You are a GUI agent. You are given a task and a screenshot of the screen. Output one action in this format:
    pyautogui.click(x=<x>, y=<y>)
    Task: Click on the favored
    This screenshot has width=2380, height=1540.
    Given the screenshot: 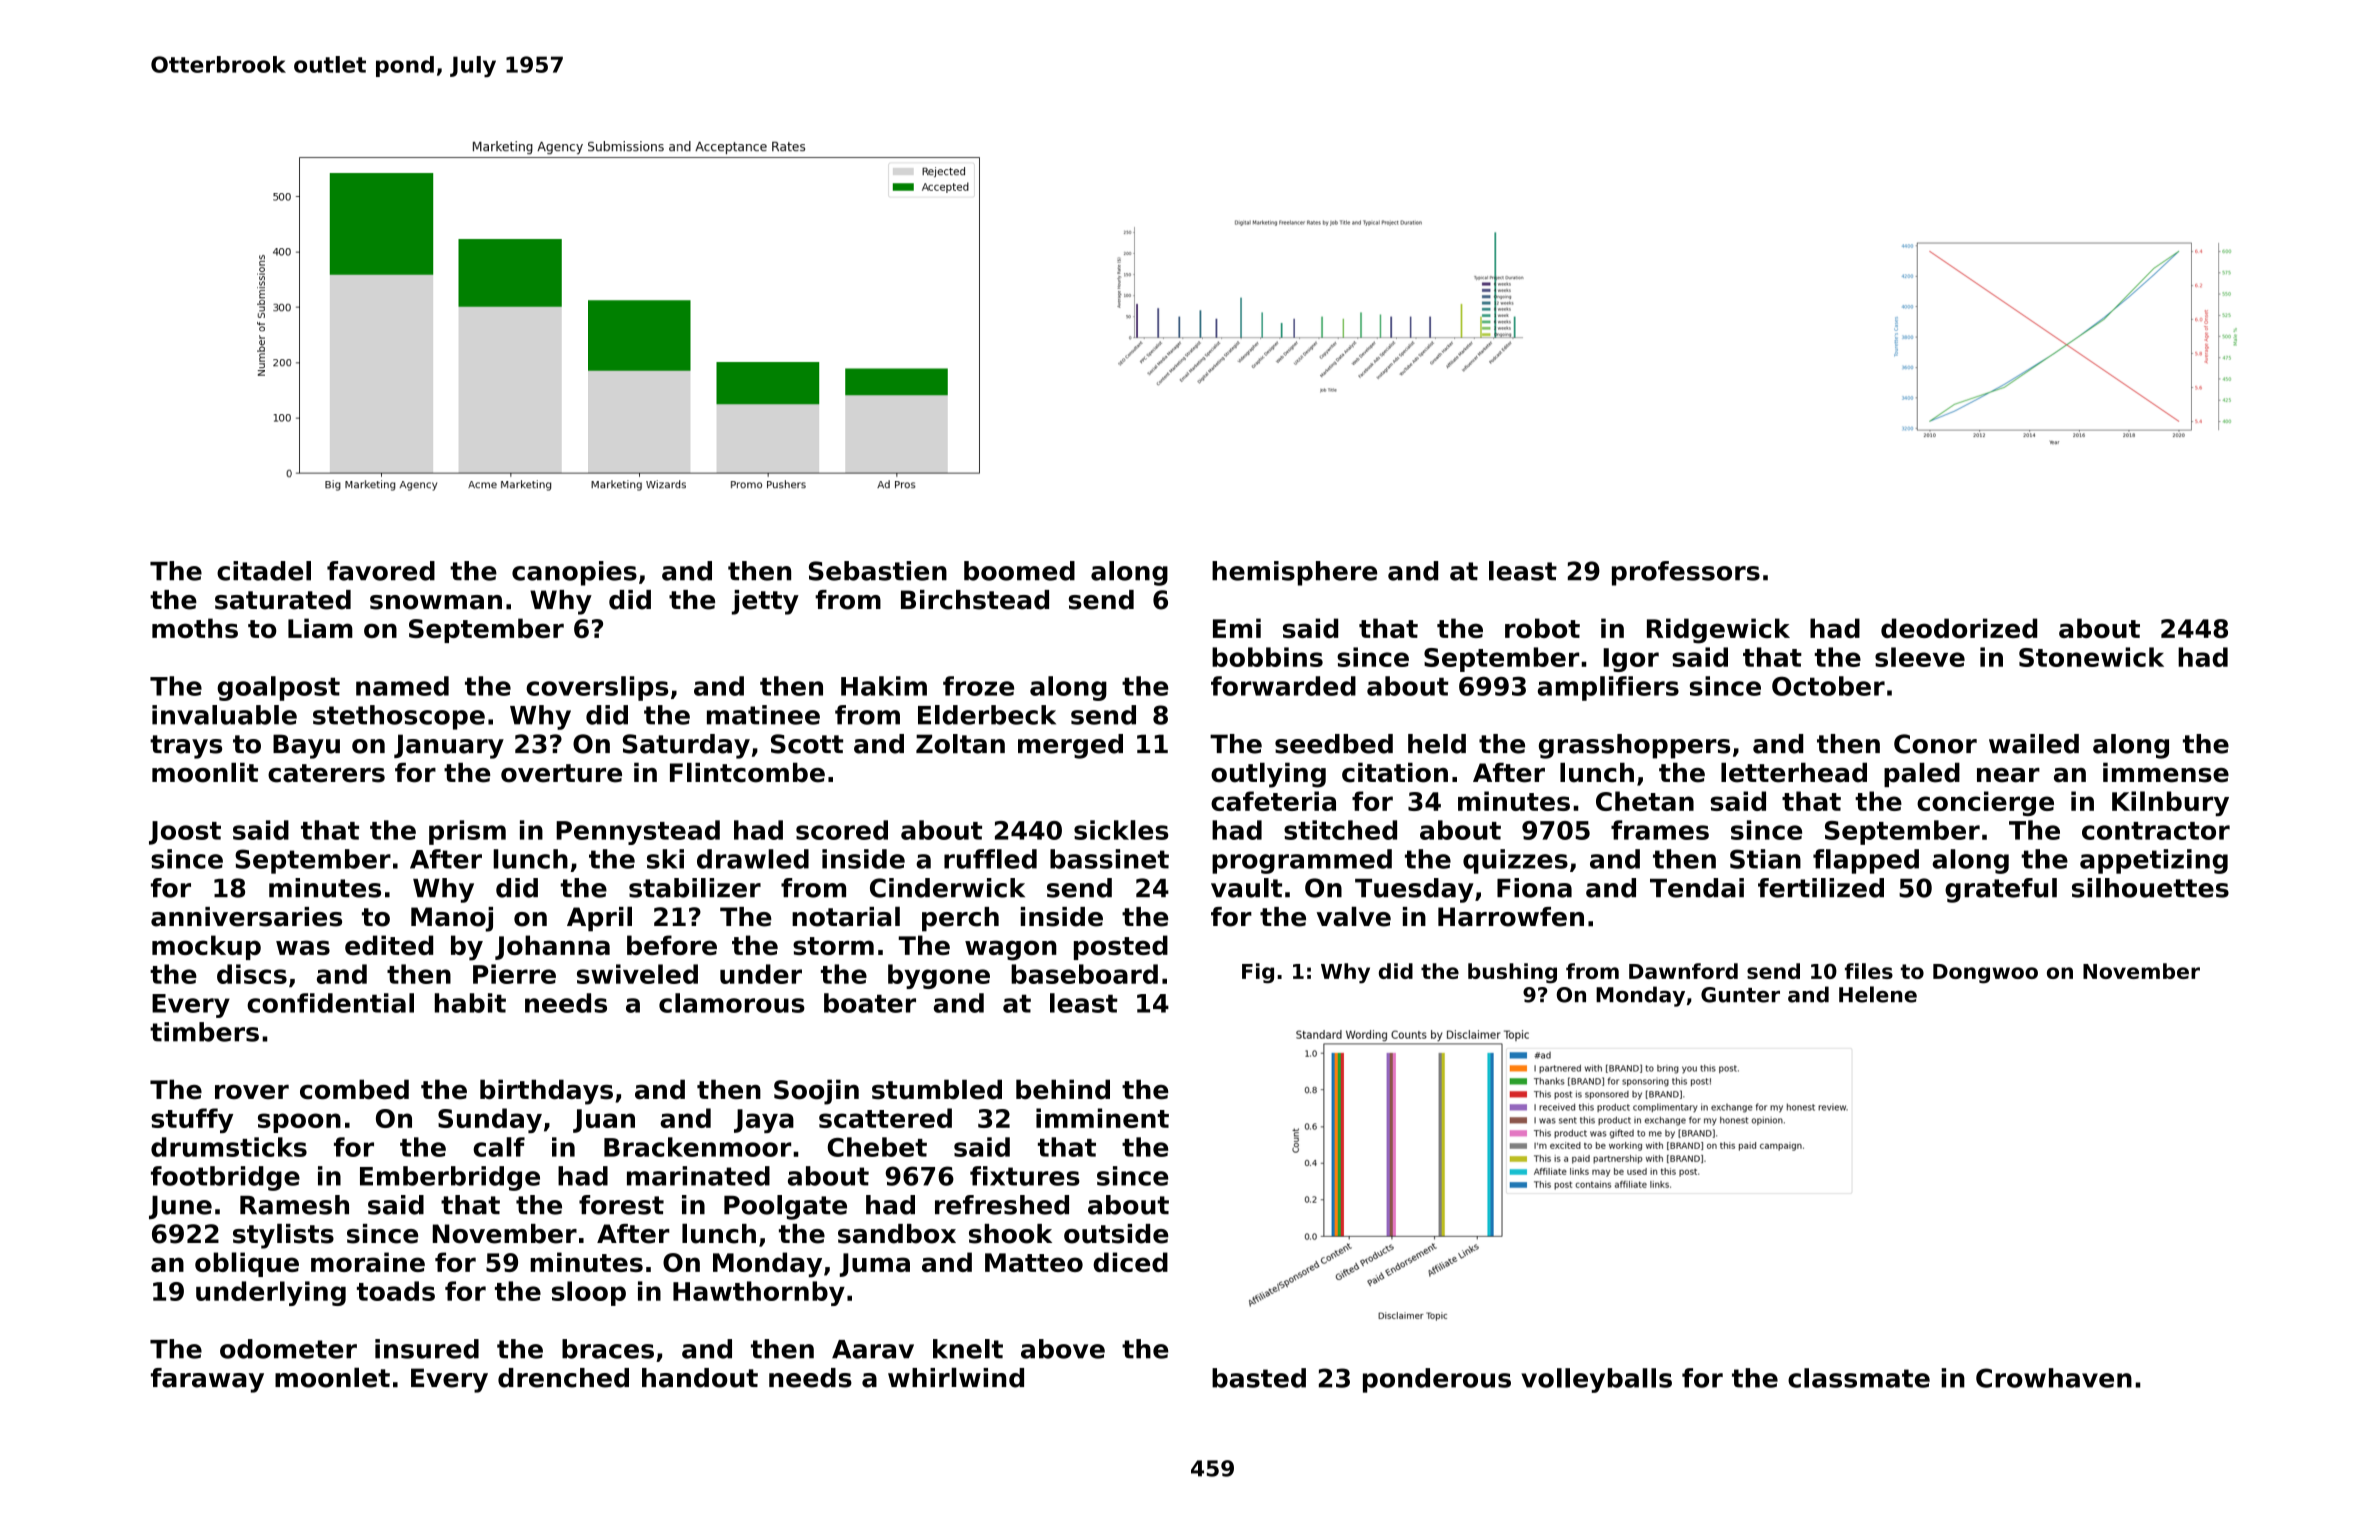 What is the action you would take?
    pyautogui.click(x=381, y=571)
